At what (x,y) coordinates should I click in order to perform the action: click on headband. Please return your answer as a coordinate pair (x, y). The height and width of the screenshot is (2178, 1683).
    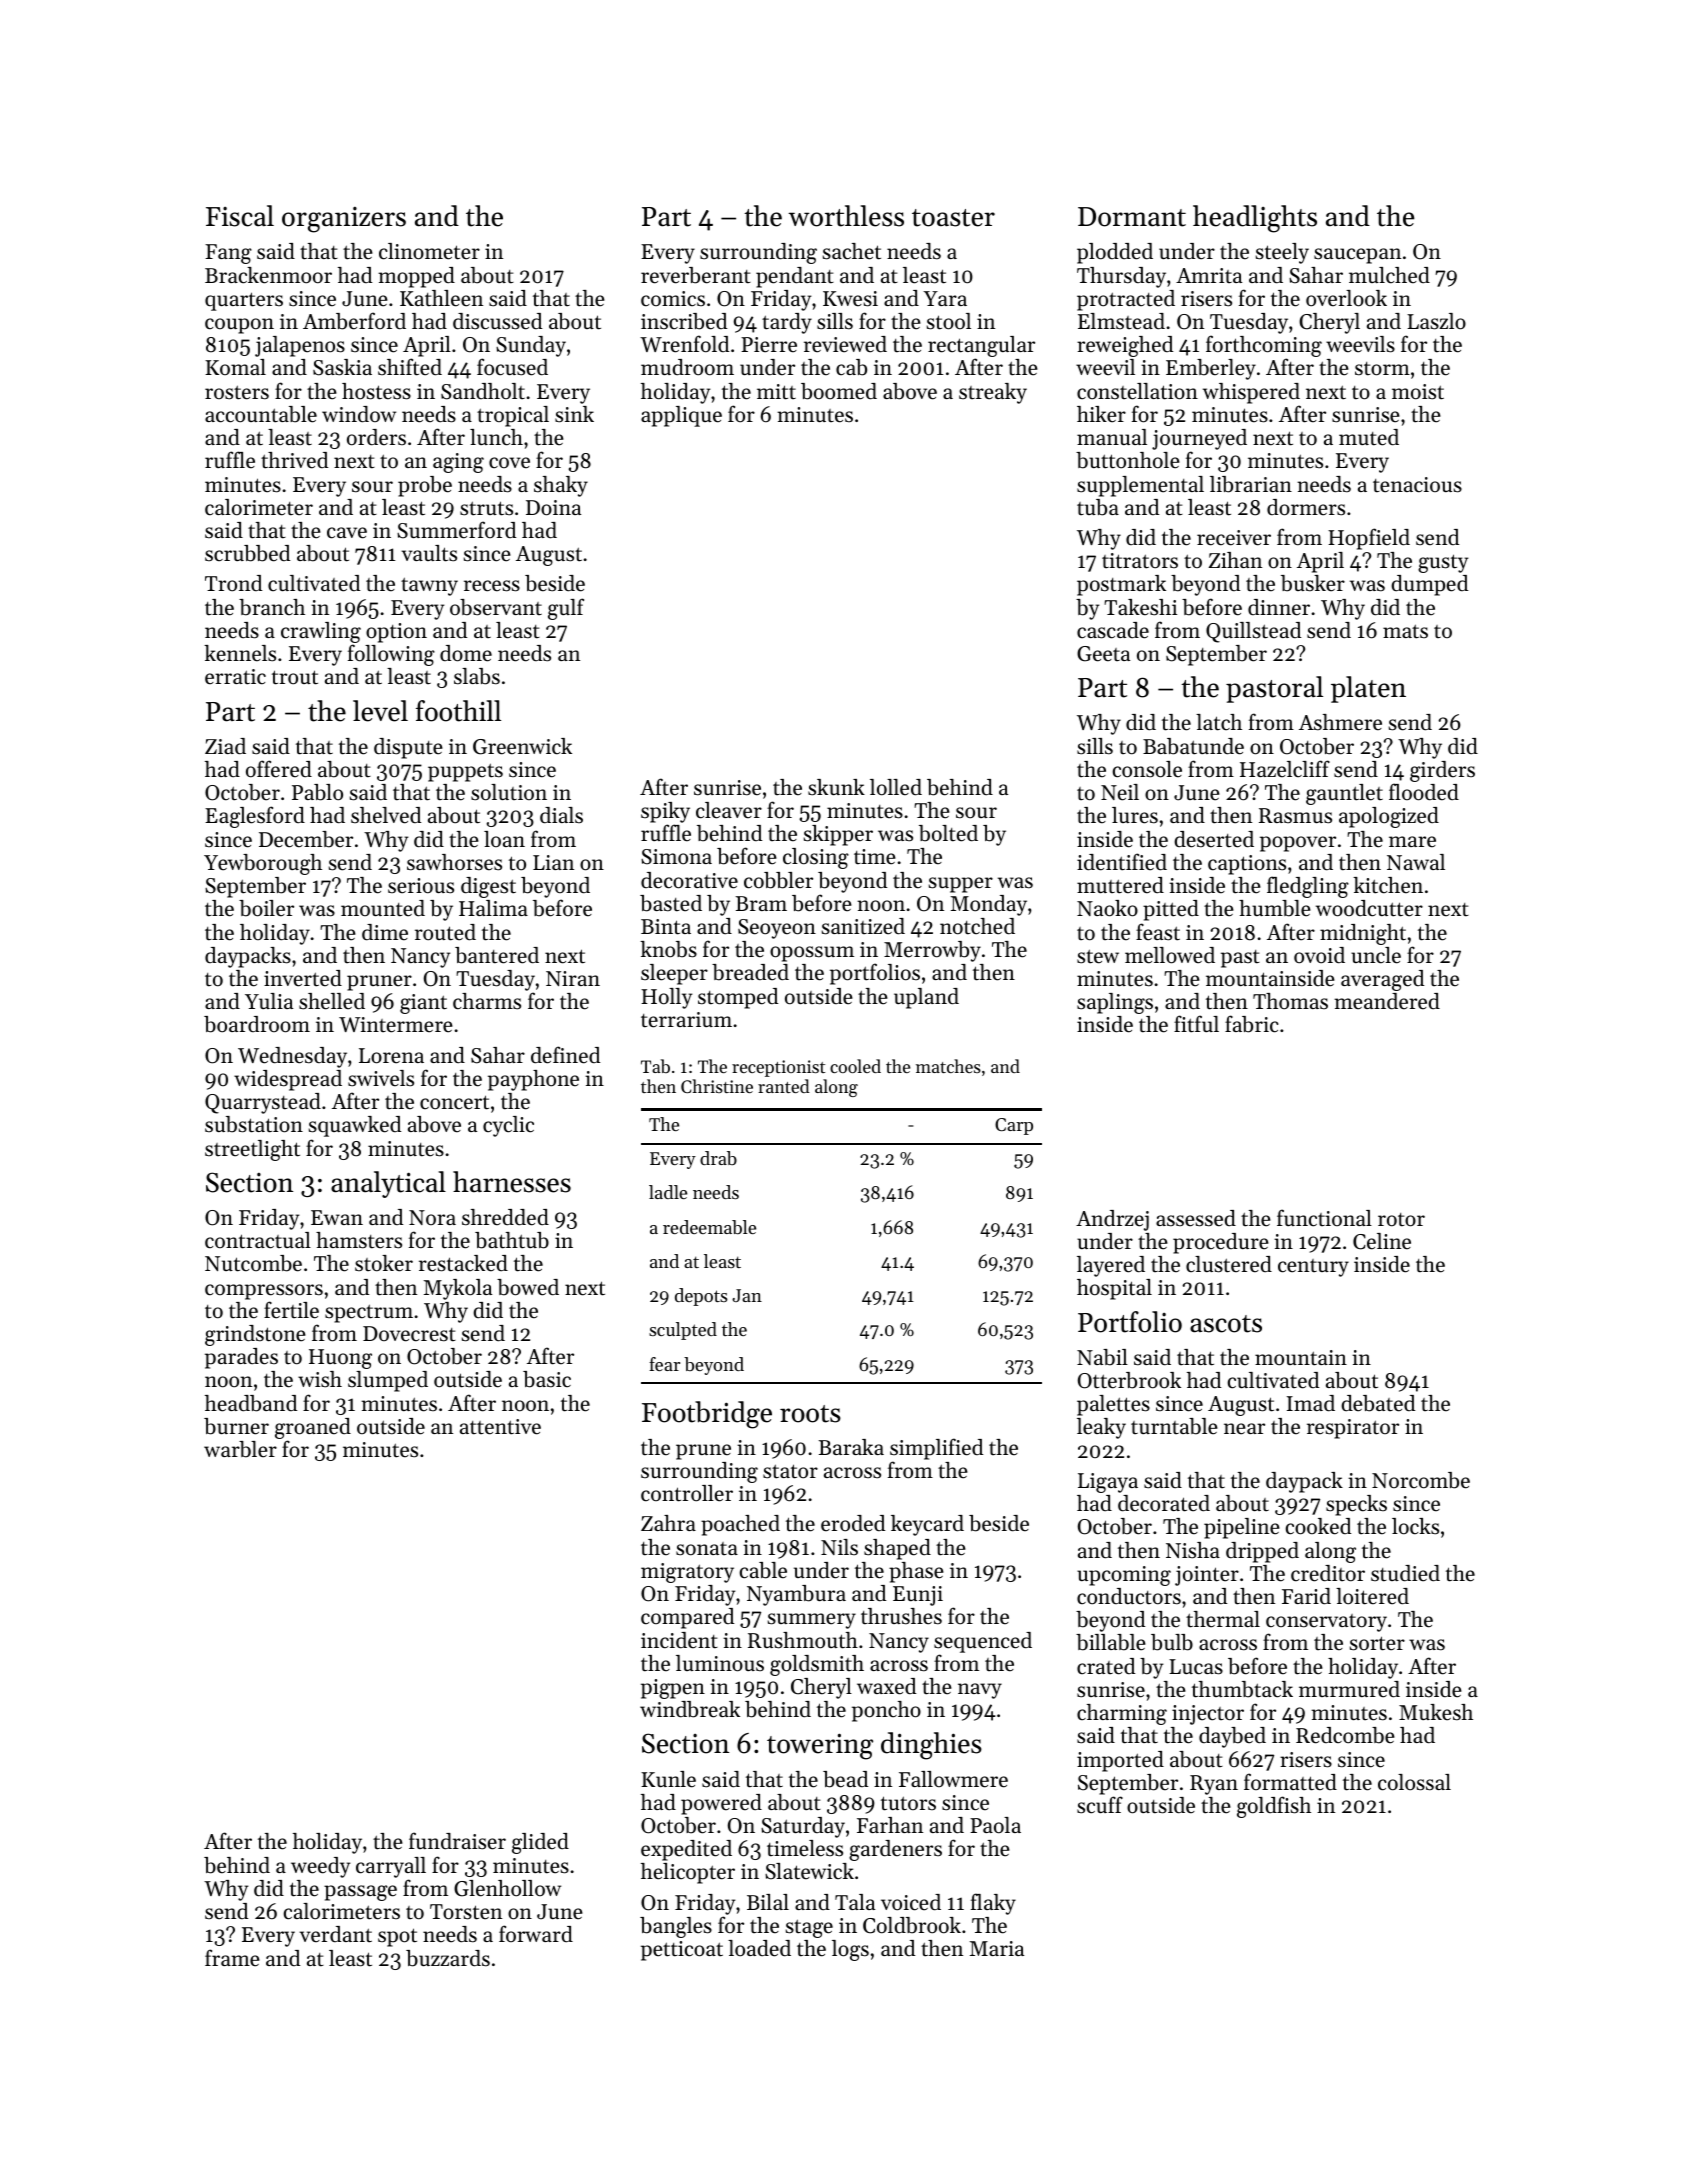
    Looking at the image, I should click on (251, 1403).
